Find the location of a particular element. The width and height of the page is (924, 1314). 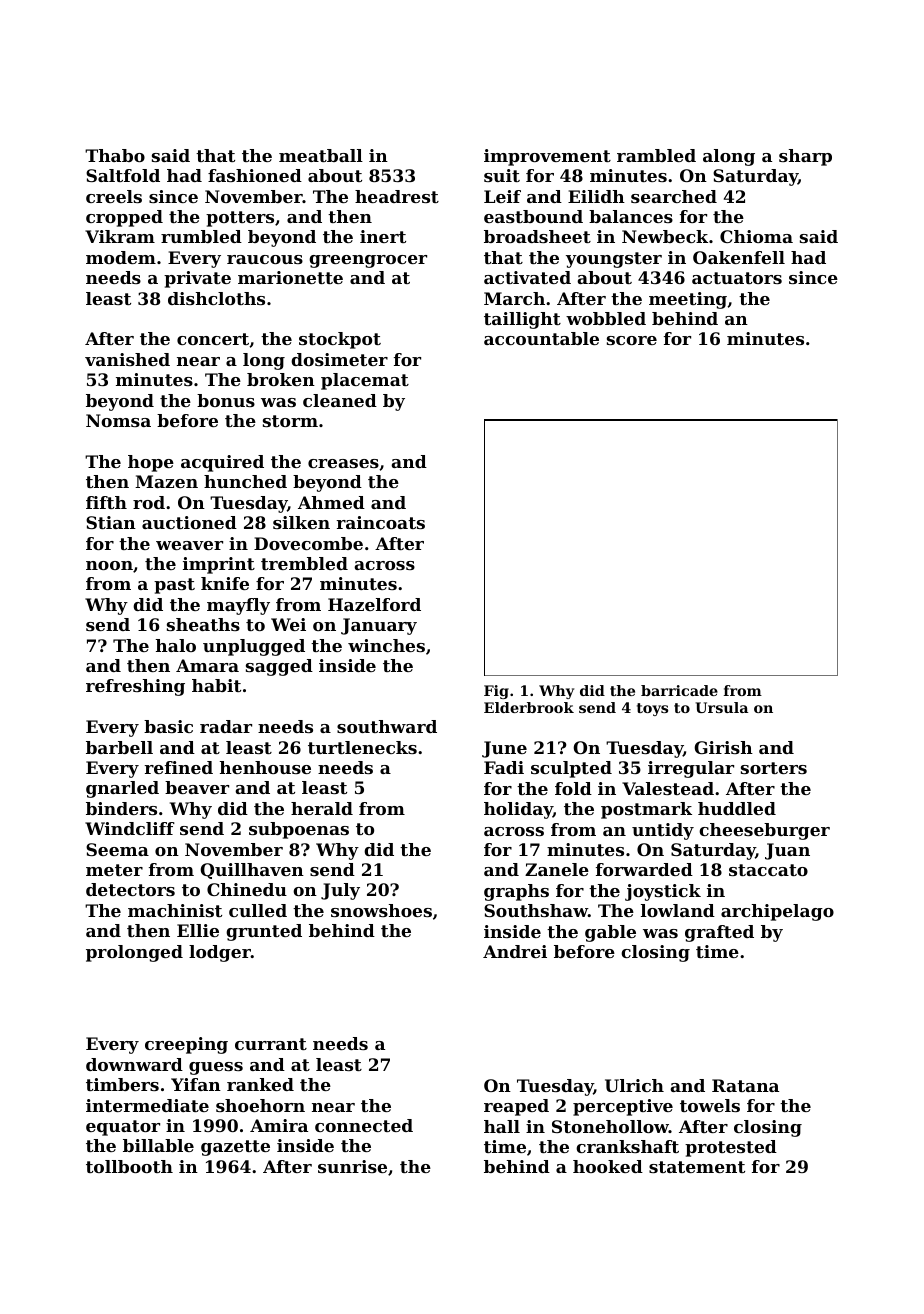

placemat is located at coordinates (365, 381).
